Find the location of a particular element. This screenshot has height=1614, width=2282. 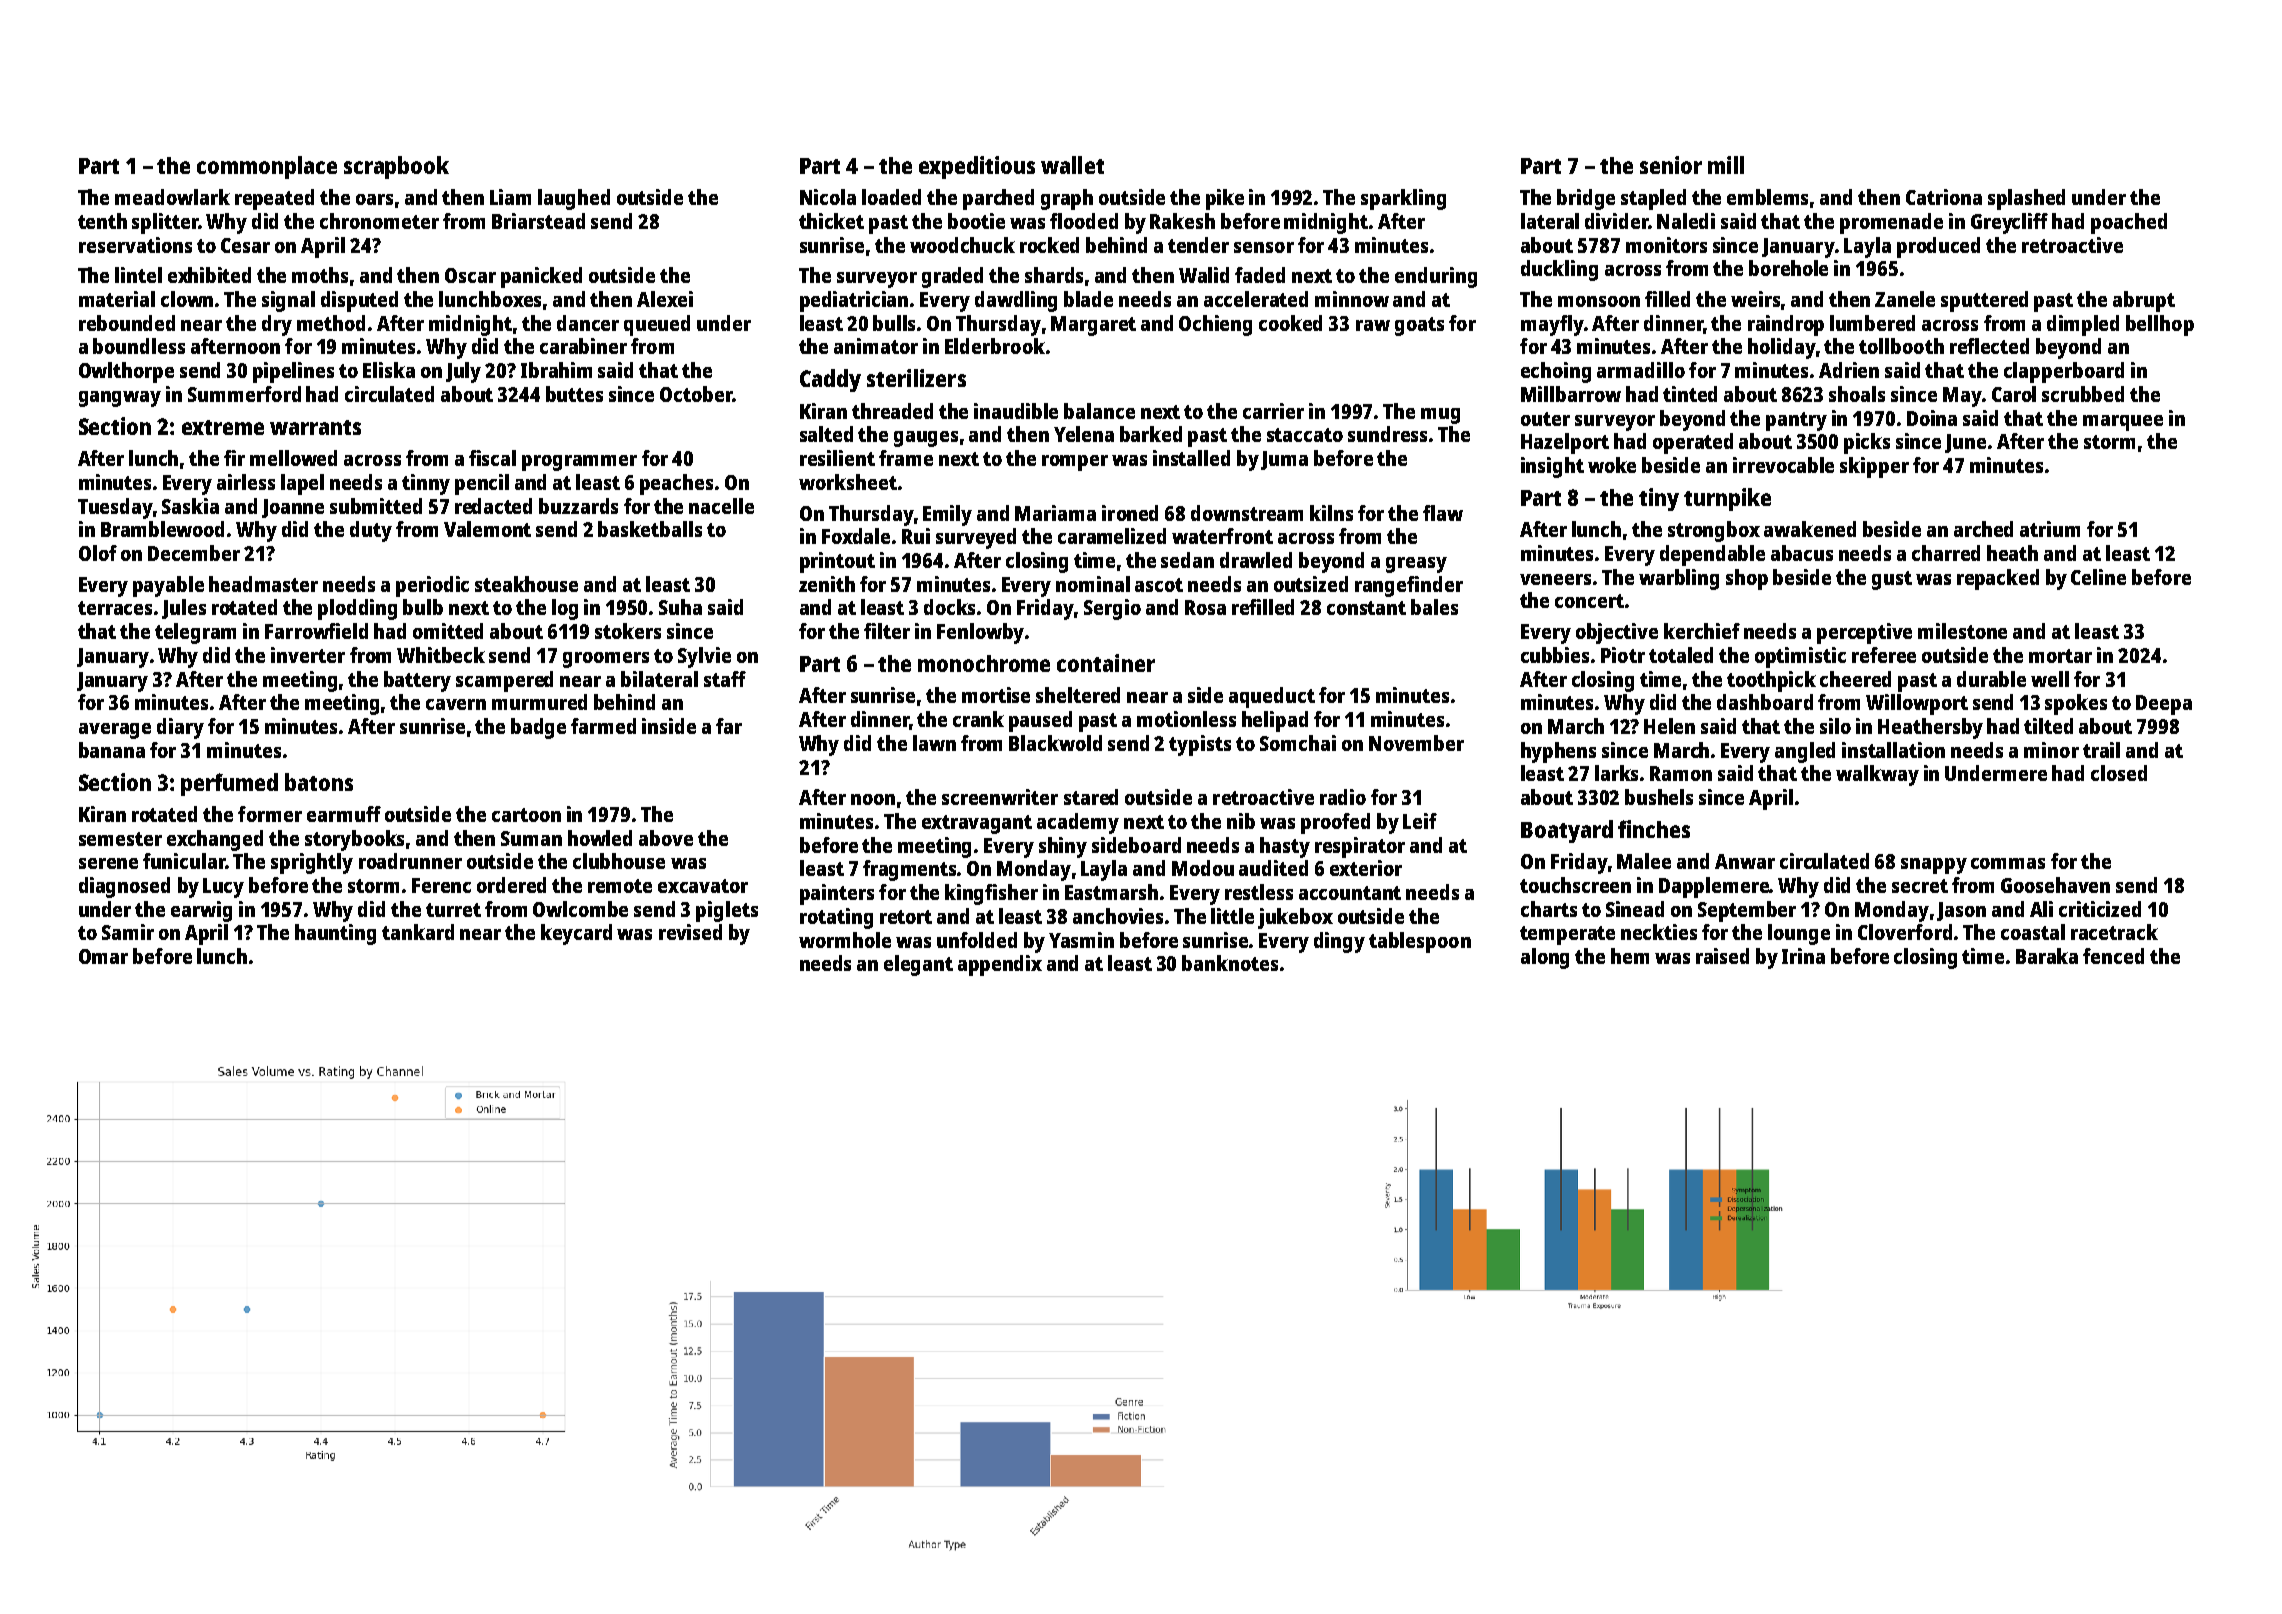

extreme is located at coordinates (223, 427).
